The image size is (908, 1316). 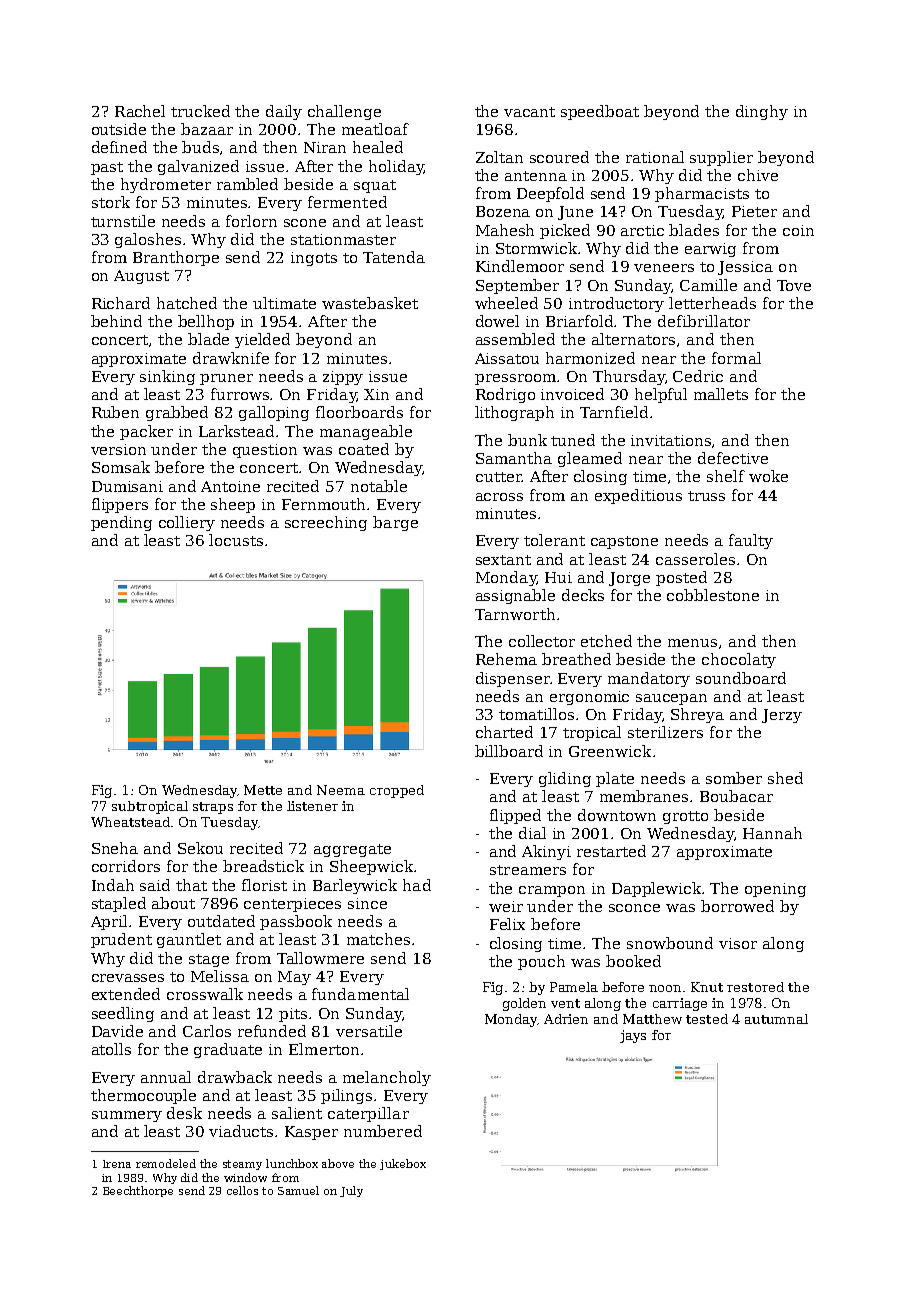 What do you see at coordinates (297, 1113) in the screenshot?
I see `salient` at bounding box center [297, 1113].
